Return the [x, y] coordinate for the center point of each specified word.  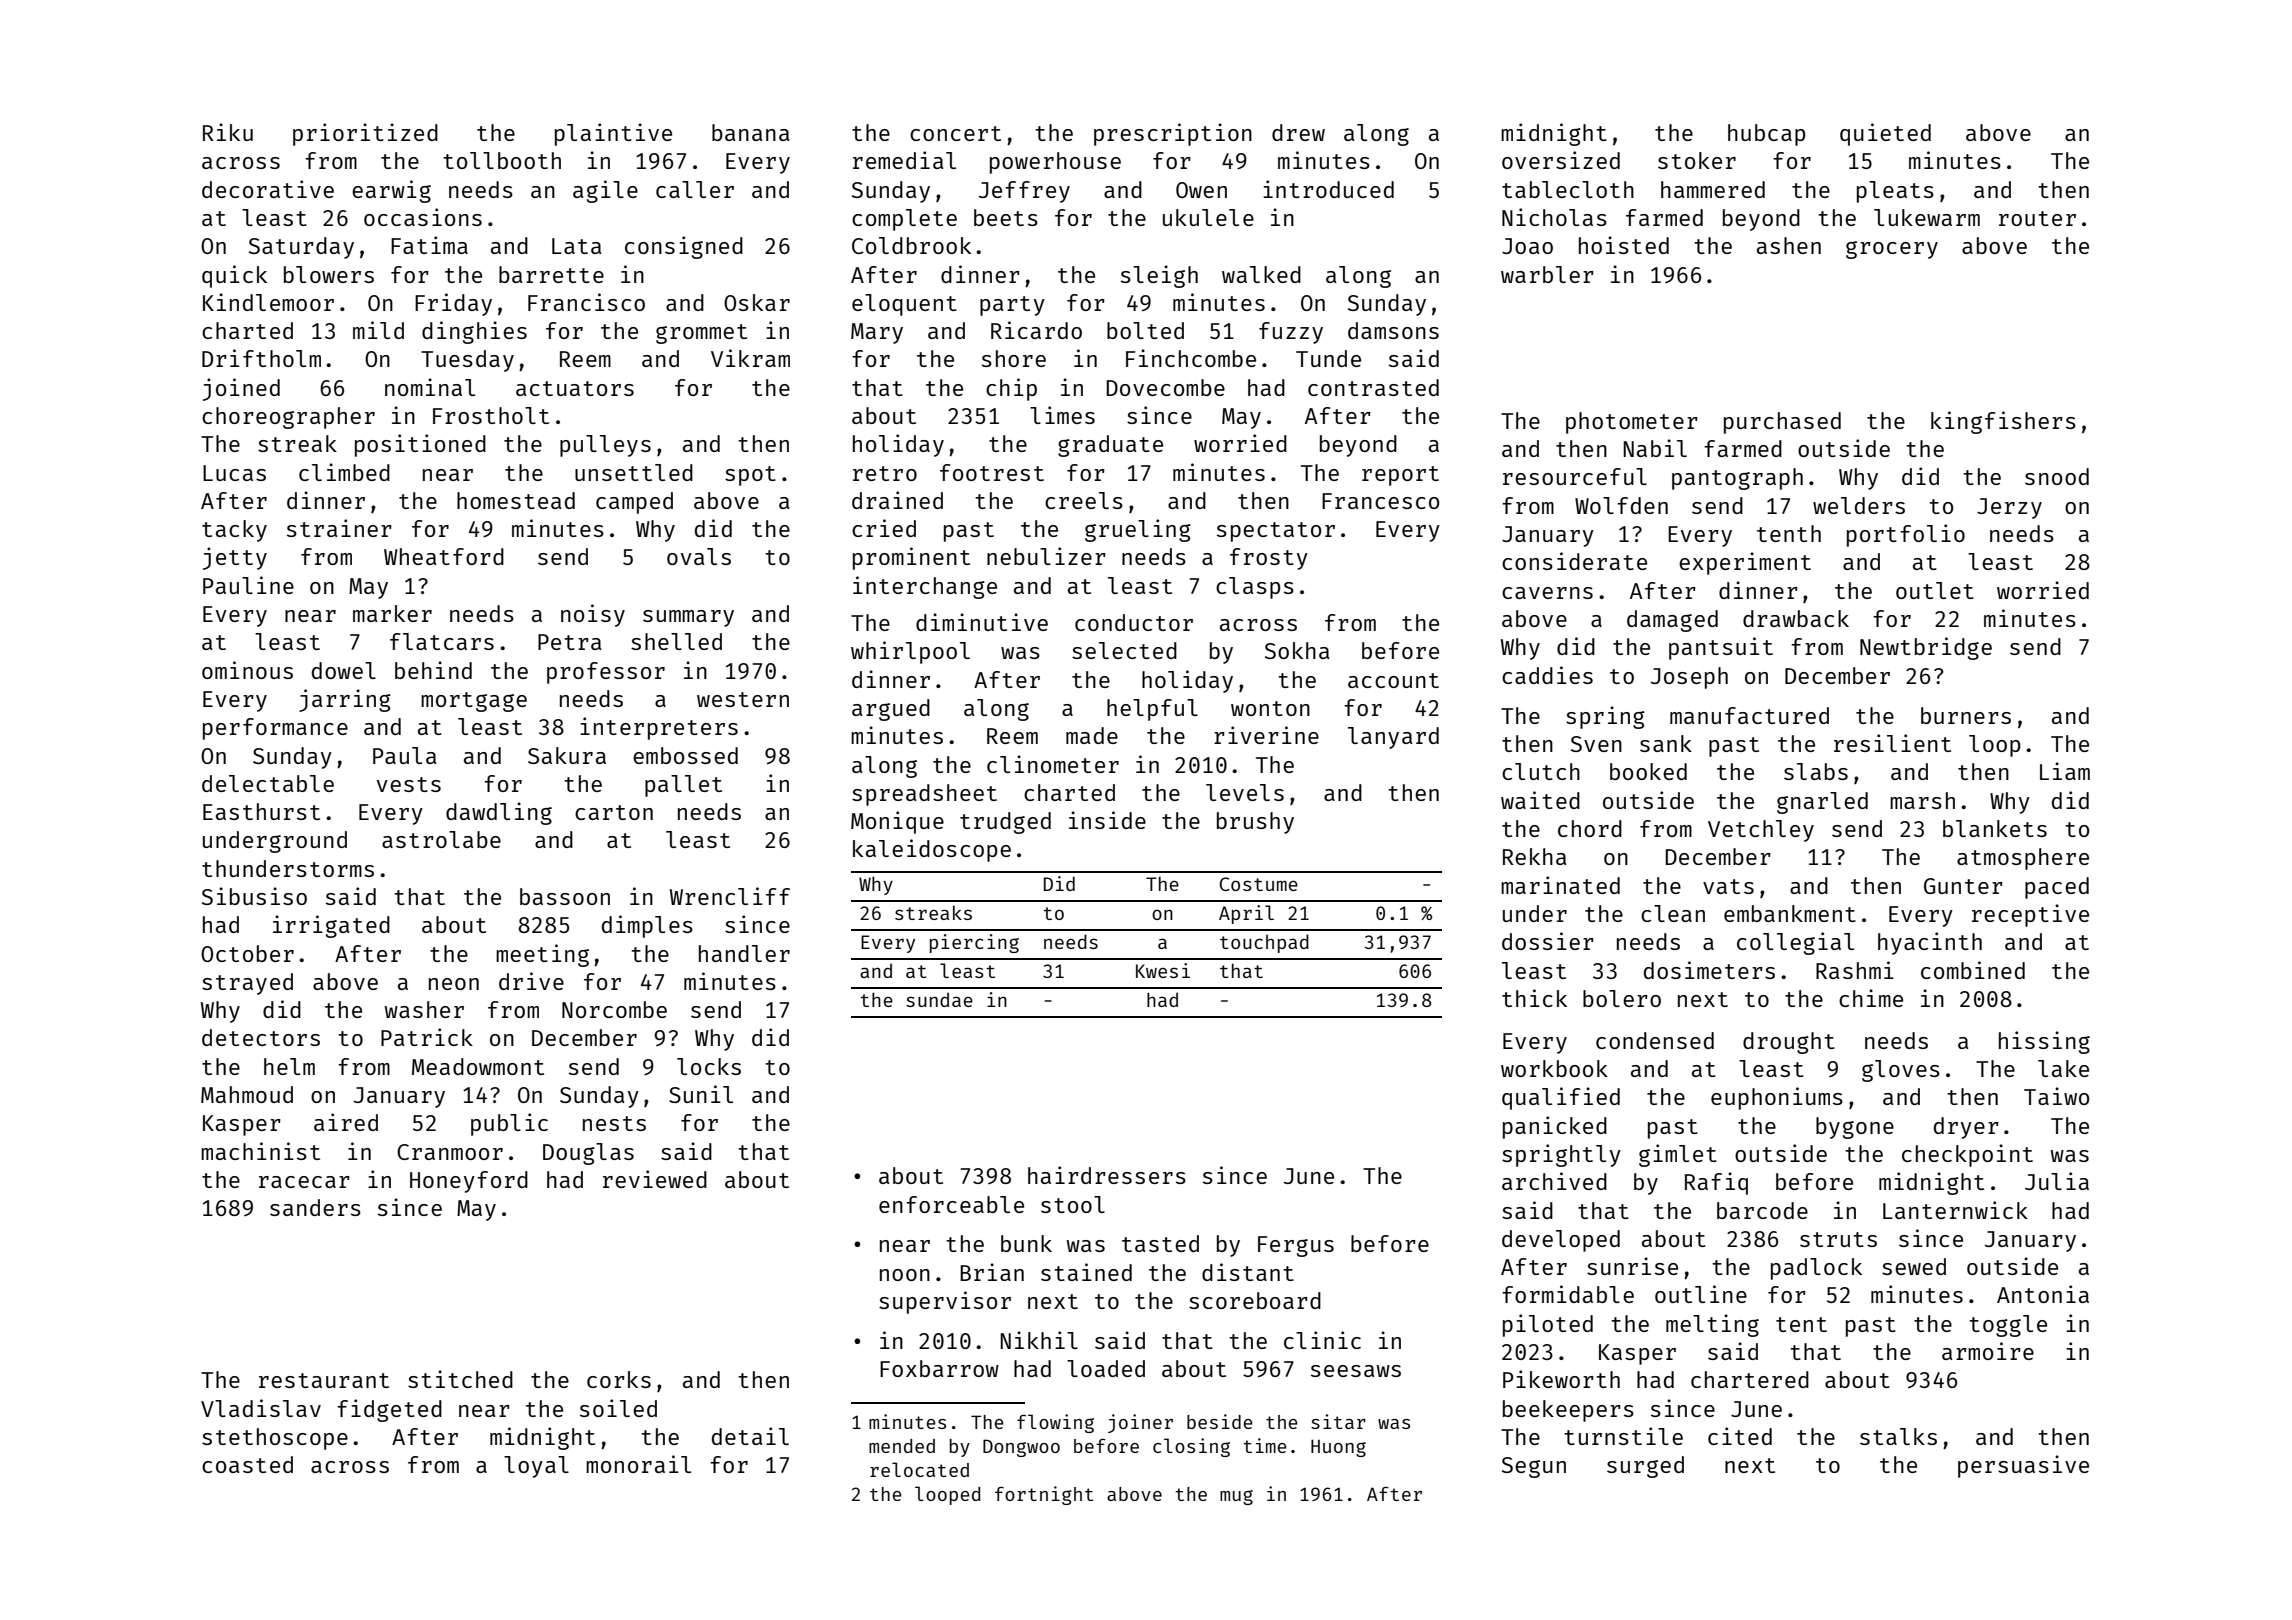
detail [750, 1436]
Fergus [1296, 1246]
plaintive [613, 134]
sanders [315, 1207]
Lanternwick [1955, 1210]
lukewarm [1927, 217]
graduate [1110, 446]
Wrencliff [730, 896]
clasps [1255, 588]
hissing [2044, 1042]
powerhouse [1055, 163]
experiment [1745, 563]
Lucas [234, 473]
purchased [1782, 423]
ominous [247, 670]
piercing [974, 943]
